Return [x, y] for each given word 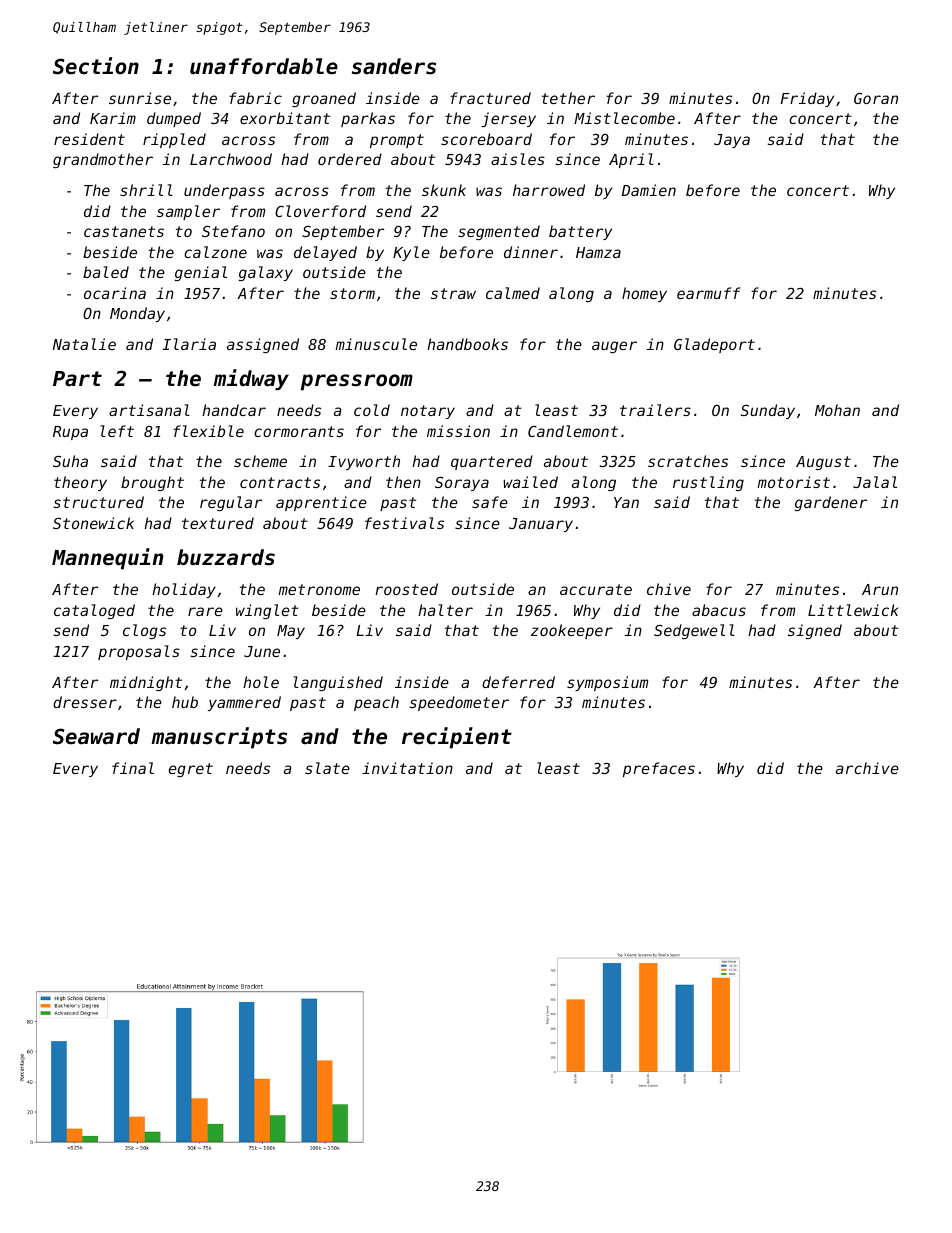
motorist [793, 482]
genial [201, 273]
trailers [655, 410]
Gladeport [714, 345]
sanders [394, 66]
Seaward [96, 736]
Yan [626, 502]
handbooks [467, 344]
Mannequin [108, 559]
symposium [607, 683]
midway [251, 380]
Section [96, 66]
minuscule [376, 344]
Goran [876, 98]
